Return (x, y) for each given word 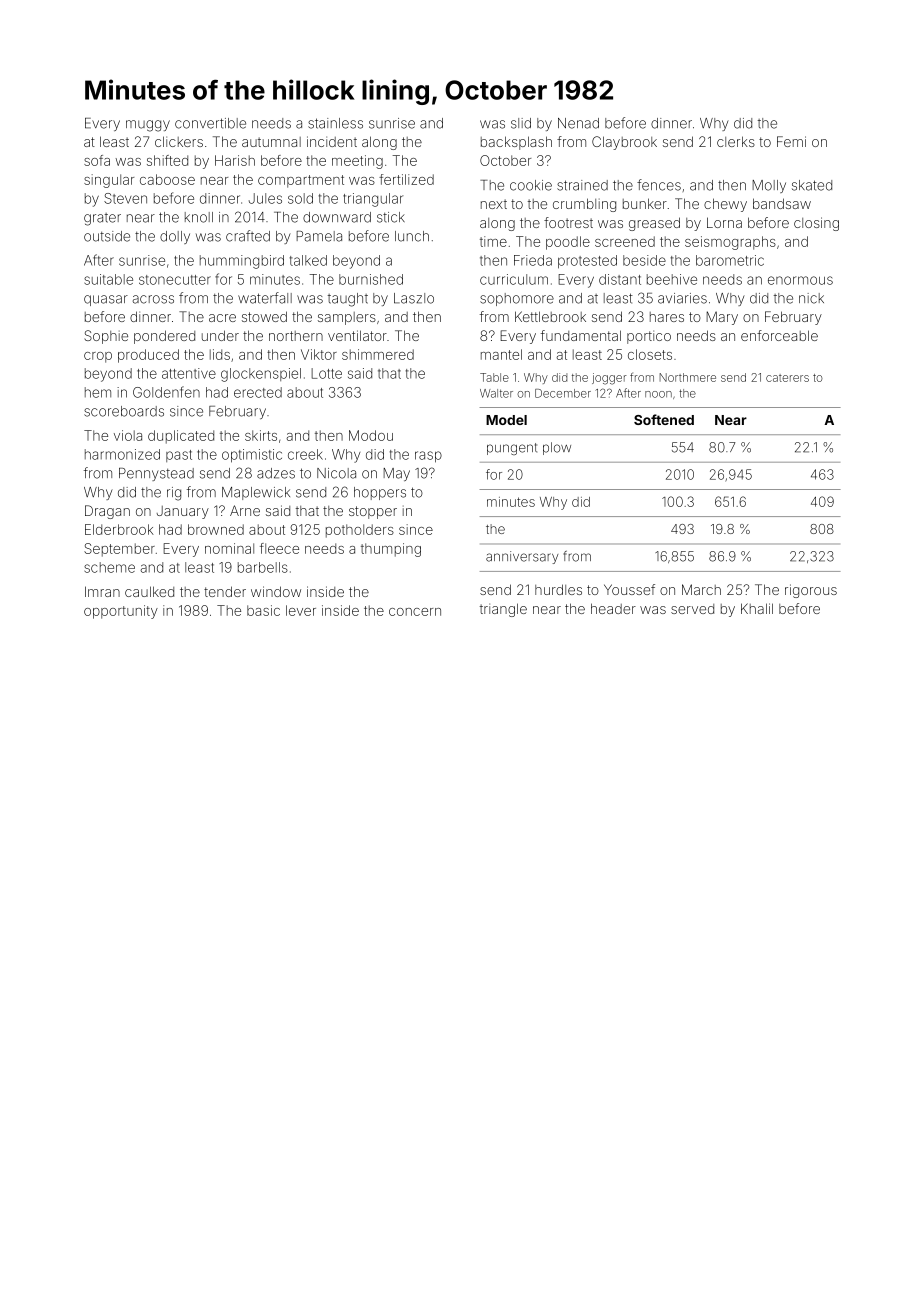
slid (521, 123)
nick (811, 298)
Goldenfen (166, 392)
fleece (279, 548)
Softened (664, 419)
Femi (791, 141)
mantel (501, 354)
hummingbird (242, 262)
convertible (210, 123)
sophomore (517, 299)
